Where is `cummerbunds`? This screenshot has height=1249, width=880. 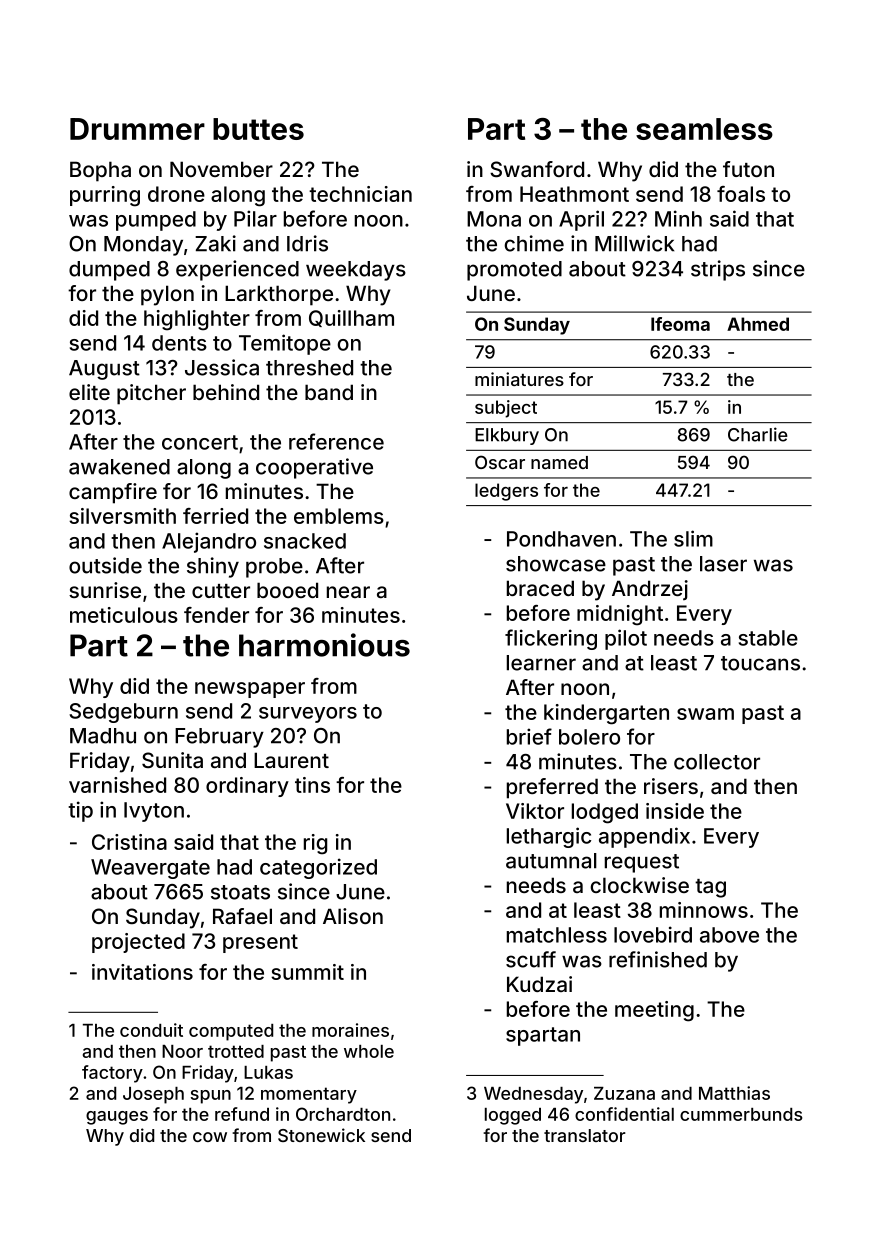 cummerbunds is located at coordinates (741, 1114).
